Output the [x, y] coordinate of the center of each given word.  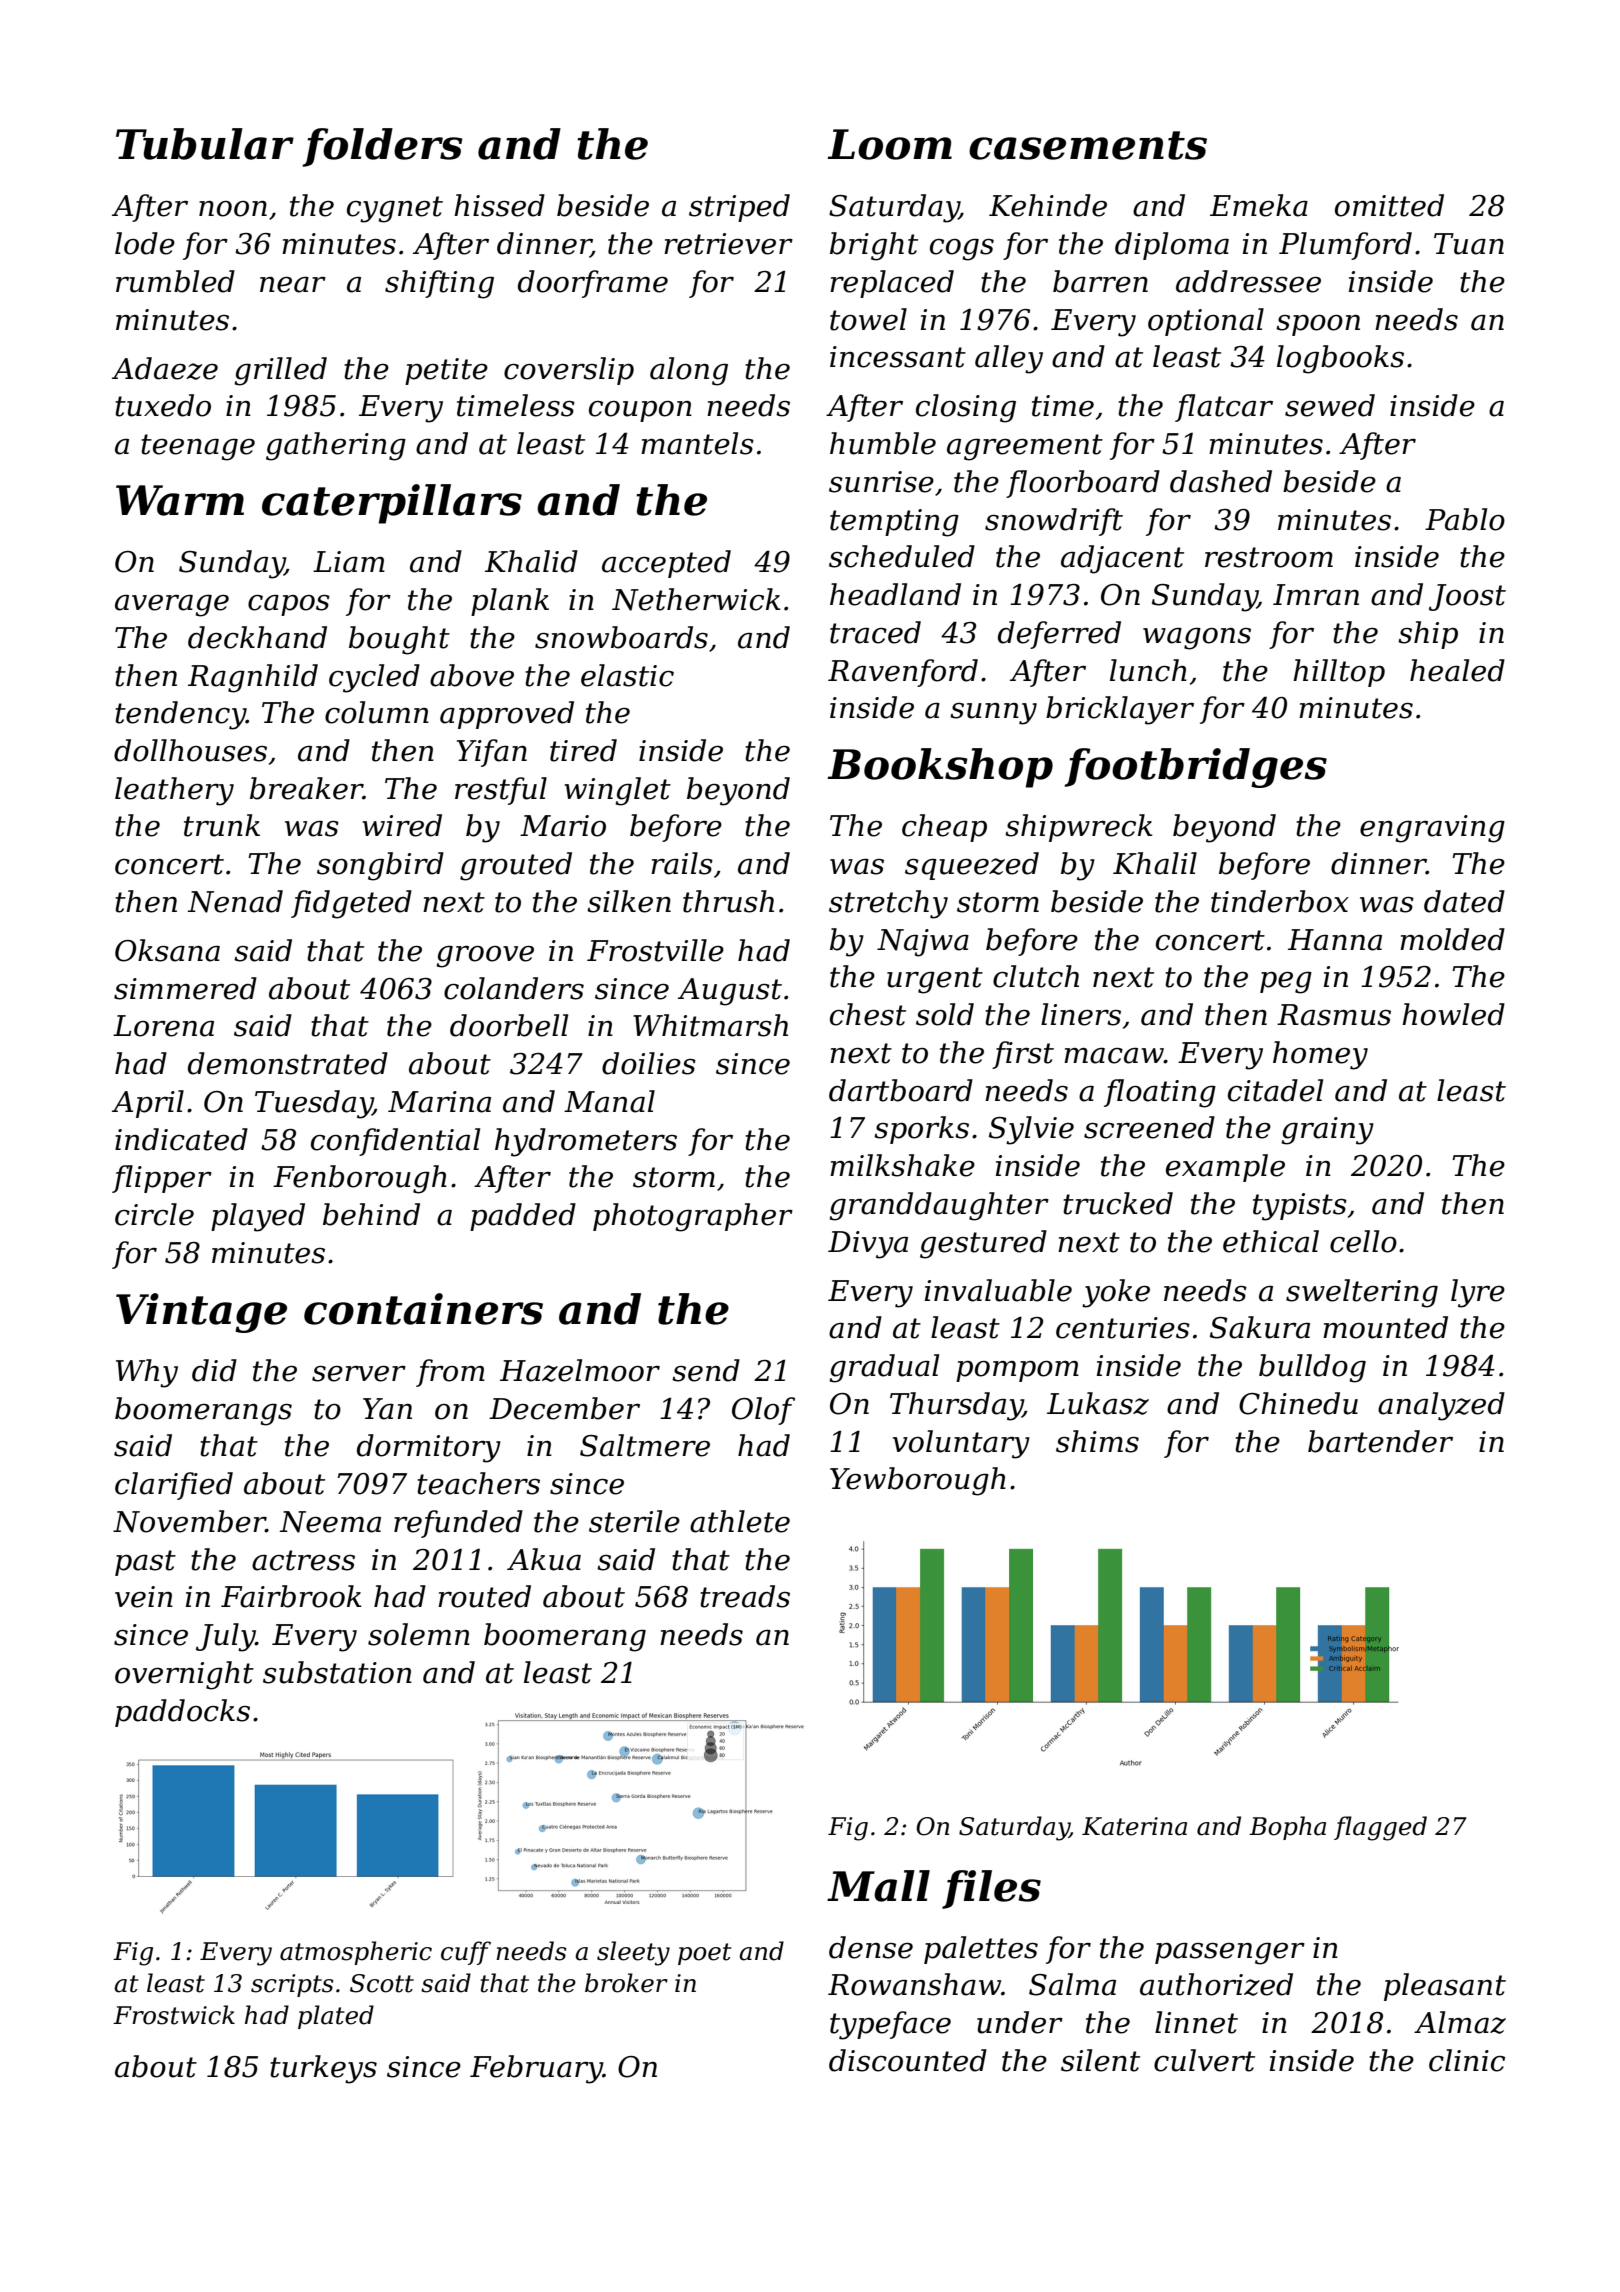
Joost [1467, 597]
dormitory [429, 1448]
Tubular [205, 144]
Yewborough [918, 1481]
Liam [349, 562]
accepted [666, 564]
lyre [1478, 1293]
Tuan [1469, 244]
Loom [889, 144]
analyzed [1441, 1406]
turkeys [323, 2069]
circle [154, 1214]
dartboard [901, 1090]
